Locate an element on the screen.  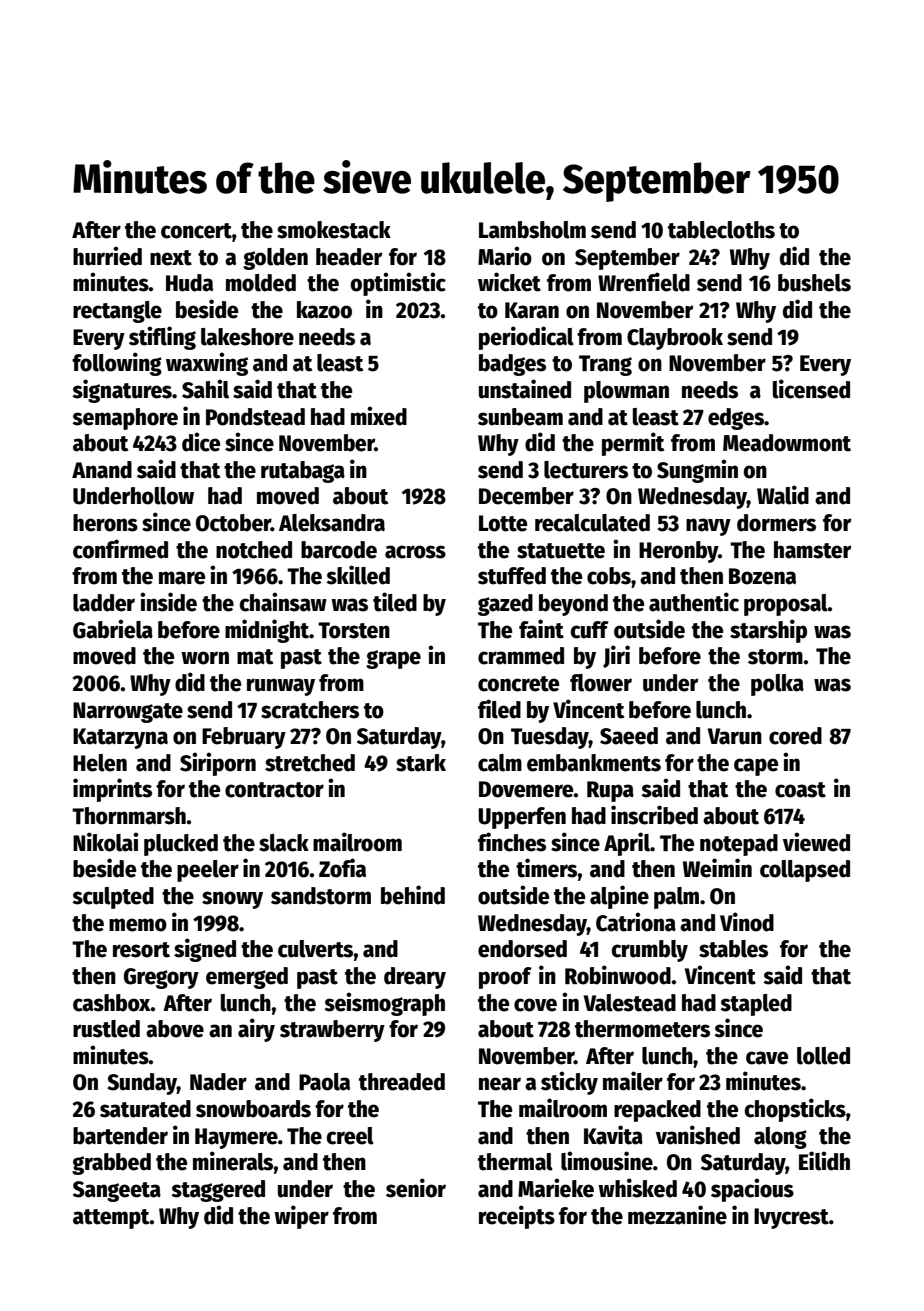
stapled is located at coordinates (756, 1005).
